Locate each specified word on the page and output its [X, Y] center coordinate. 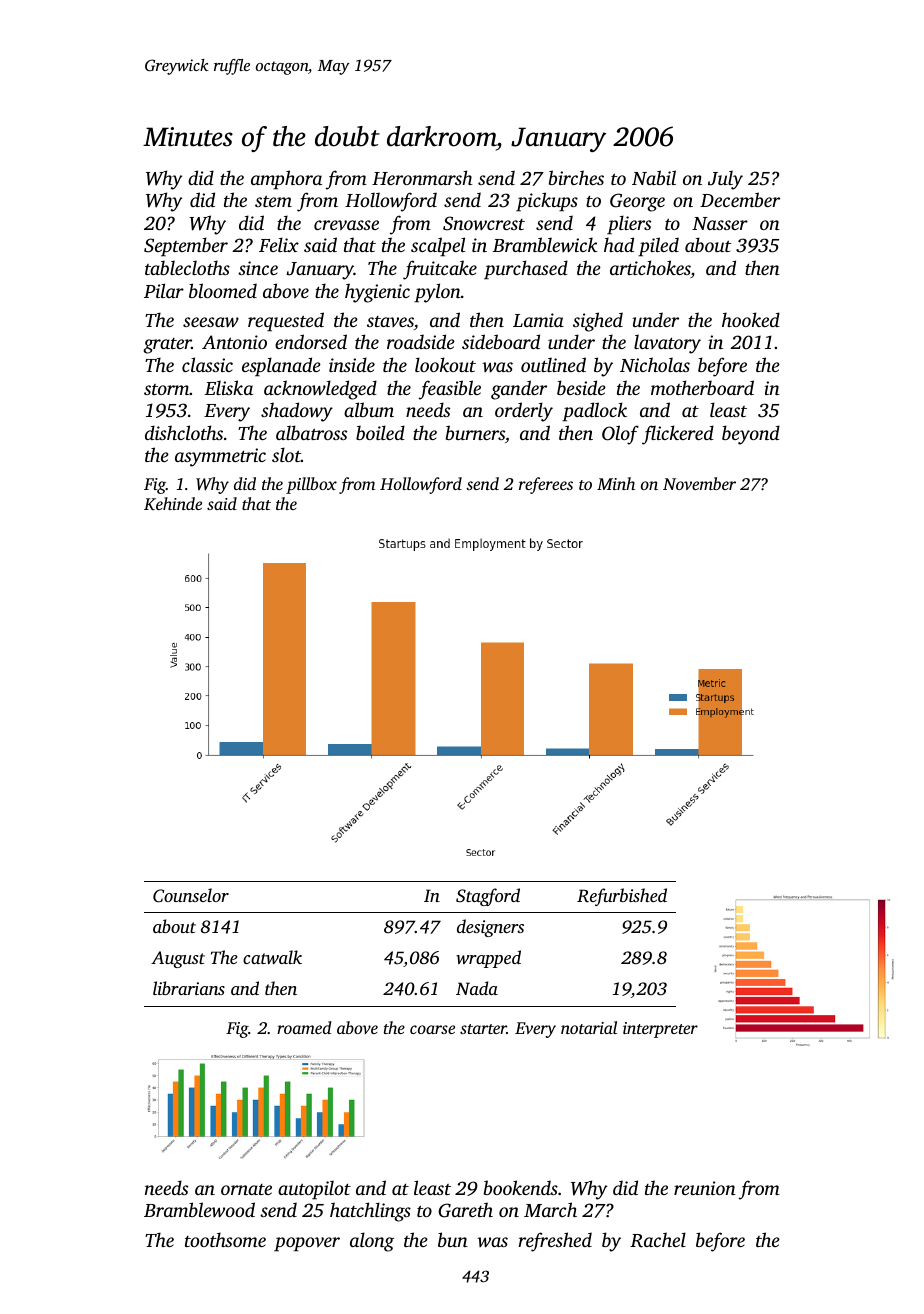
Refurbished [622, 897]
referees [546, 485]
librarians [189, 988]
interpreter [660, 1030]
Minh [616, 483]
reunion [705, 1188]
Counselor [191, 895]
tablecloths [187, 267]
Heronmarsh [422, 177]
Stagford [488, 897]
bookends [521, 1187]
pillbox [311, 485]
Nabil [654, 177]
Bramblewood [199, 1209]
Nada [477, 988]
